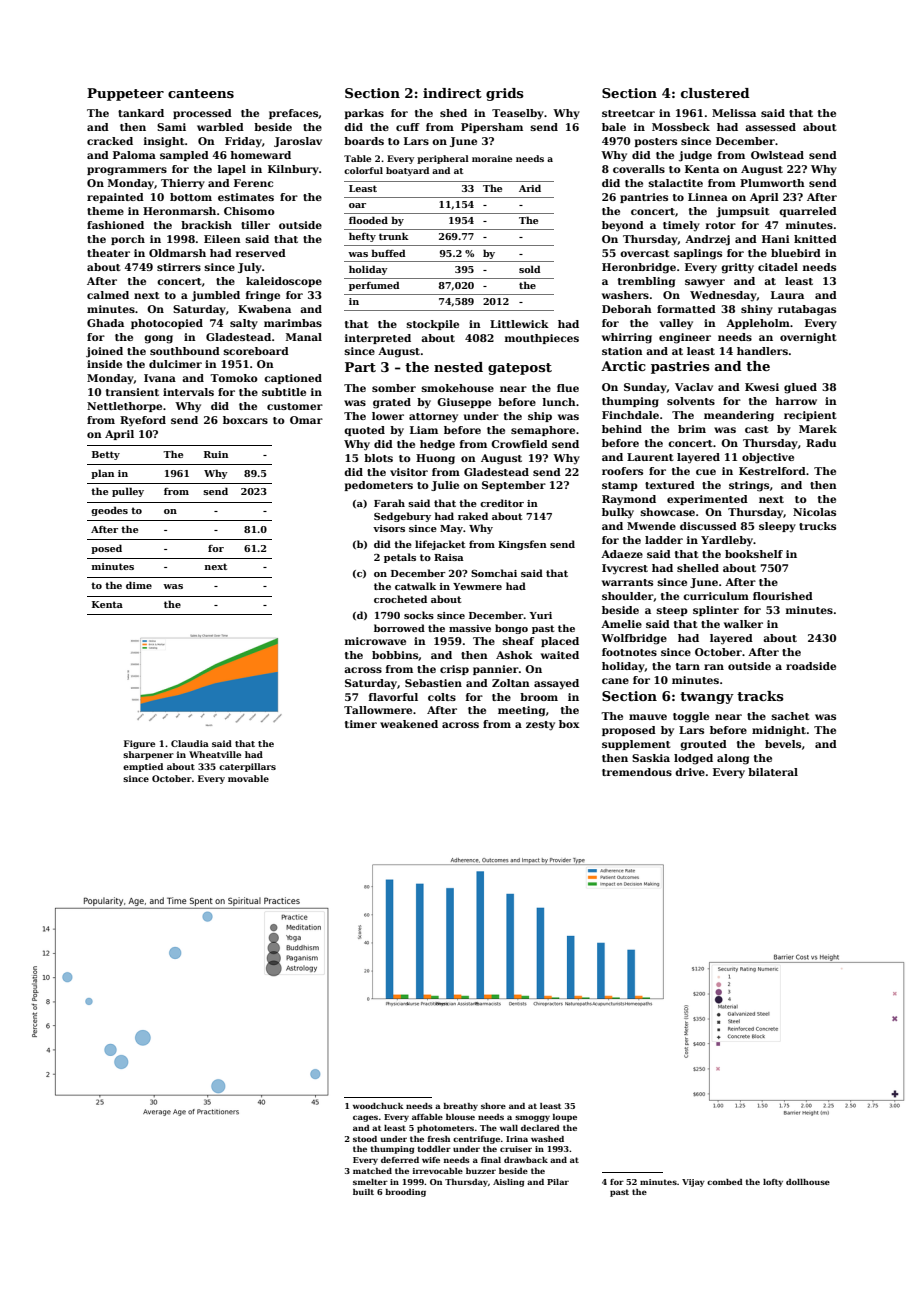  Describe the element at coordinates (628, 113) in the screenshot. I see `streetcar` at that location.
